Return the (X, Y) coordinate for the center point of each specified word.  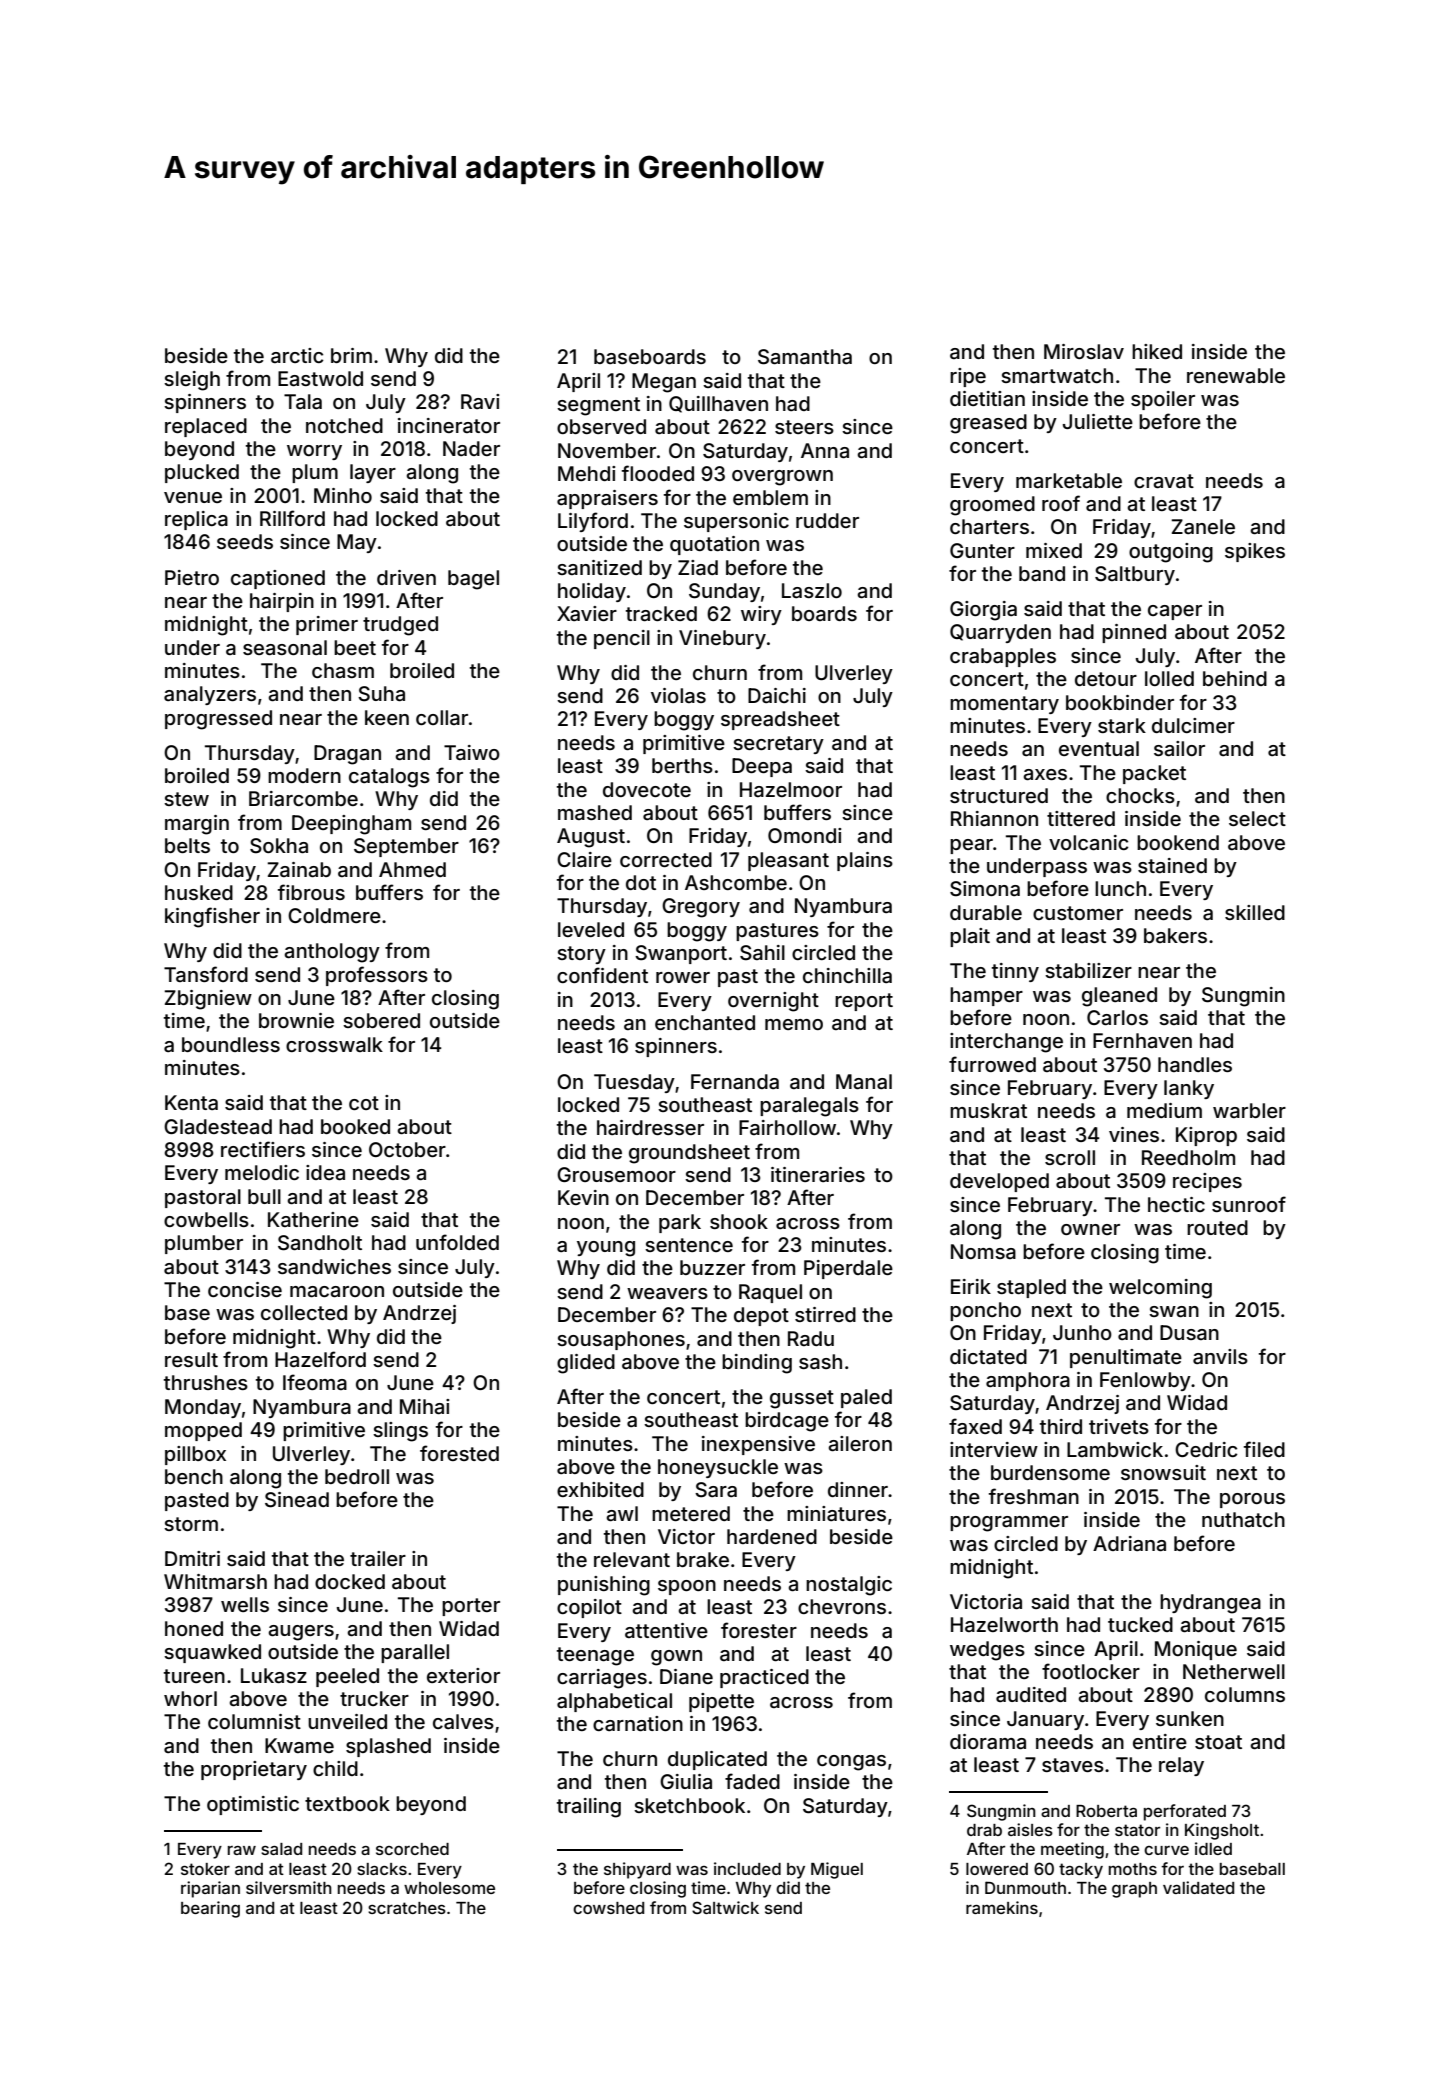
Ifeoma (315, 1382)
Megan (664, 383)
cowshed (608, 1908)
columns (1245, 1694)
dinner (858, 1489)
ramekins (1002, 1907)
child (335, 1768)
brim (351, 355)
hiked (1157, 351)
